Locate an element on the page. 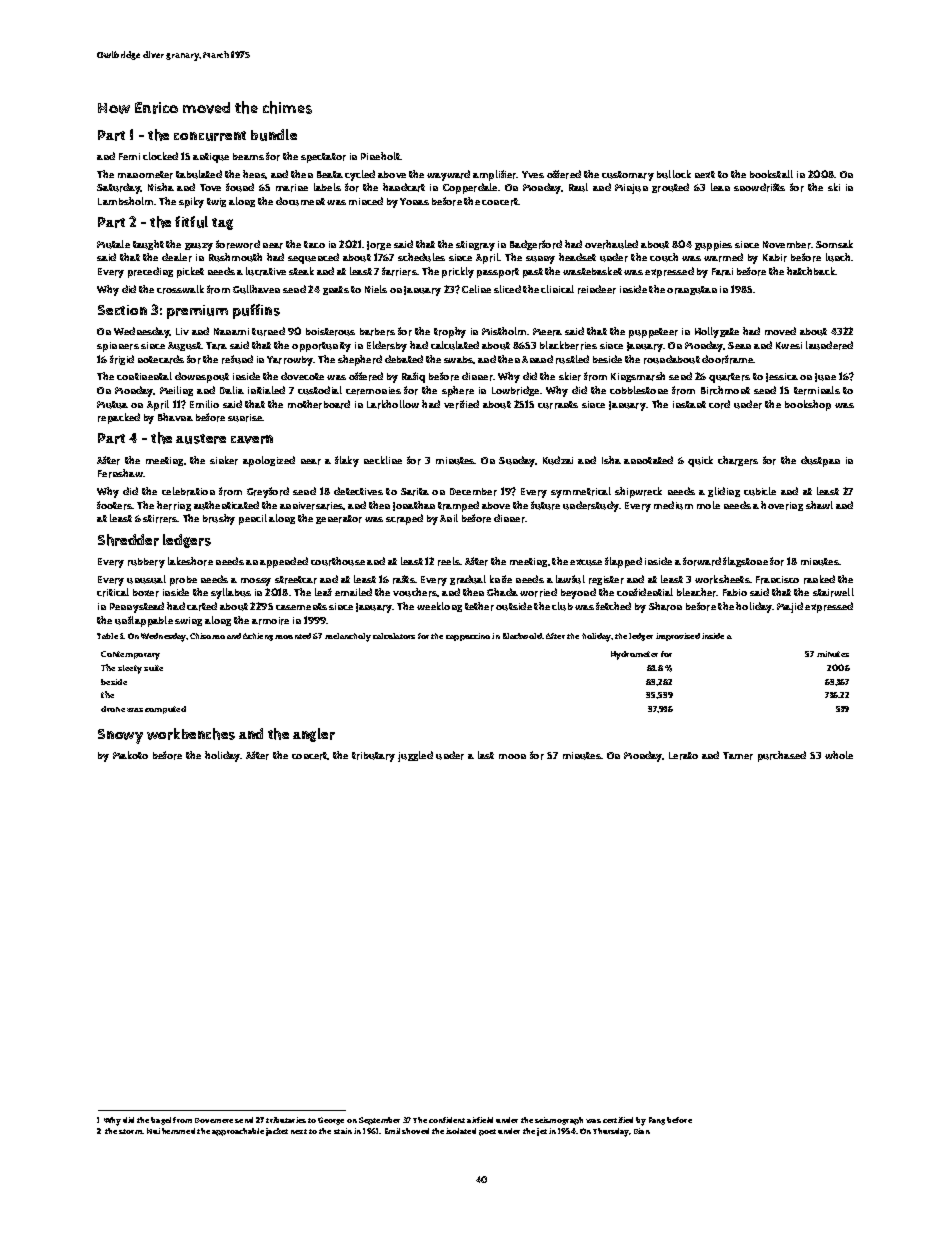 The height and width of the document is (1233, 952). celebration is located at coordinates (188, 491).
